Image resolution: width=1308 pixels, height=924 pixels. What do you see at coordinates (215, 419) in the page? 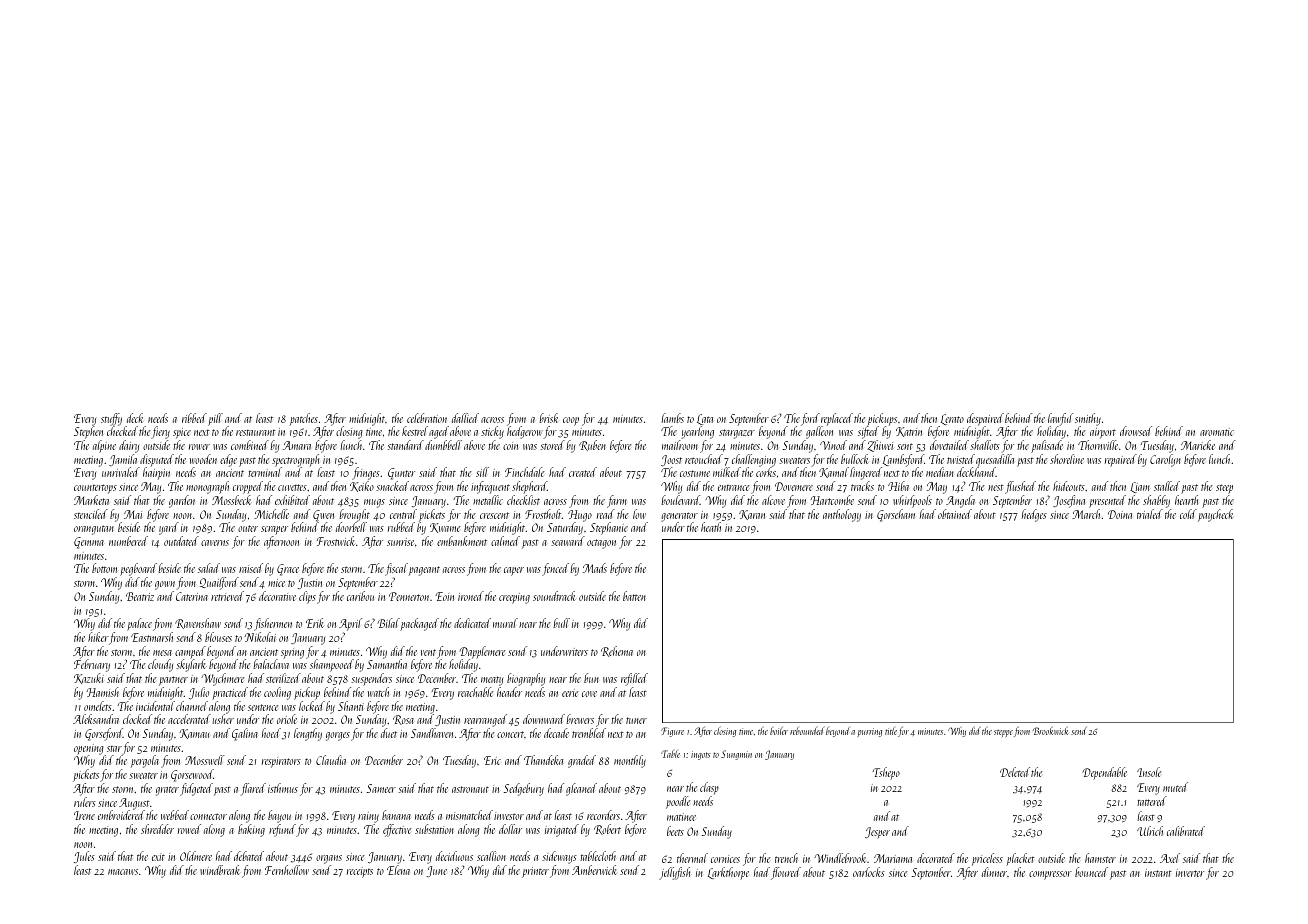
I see `pill` at bounding box center [215, 419].
